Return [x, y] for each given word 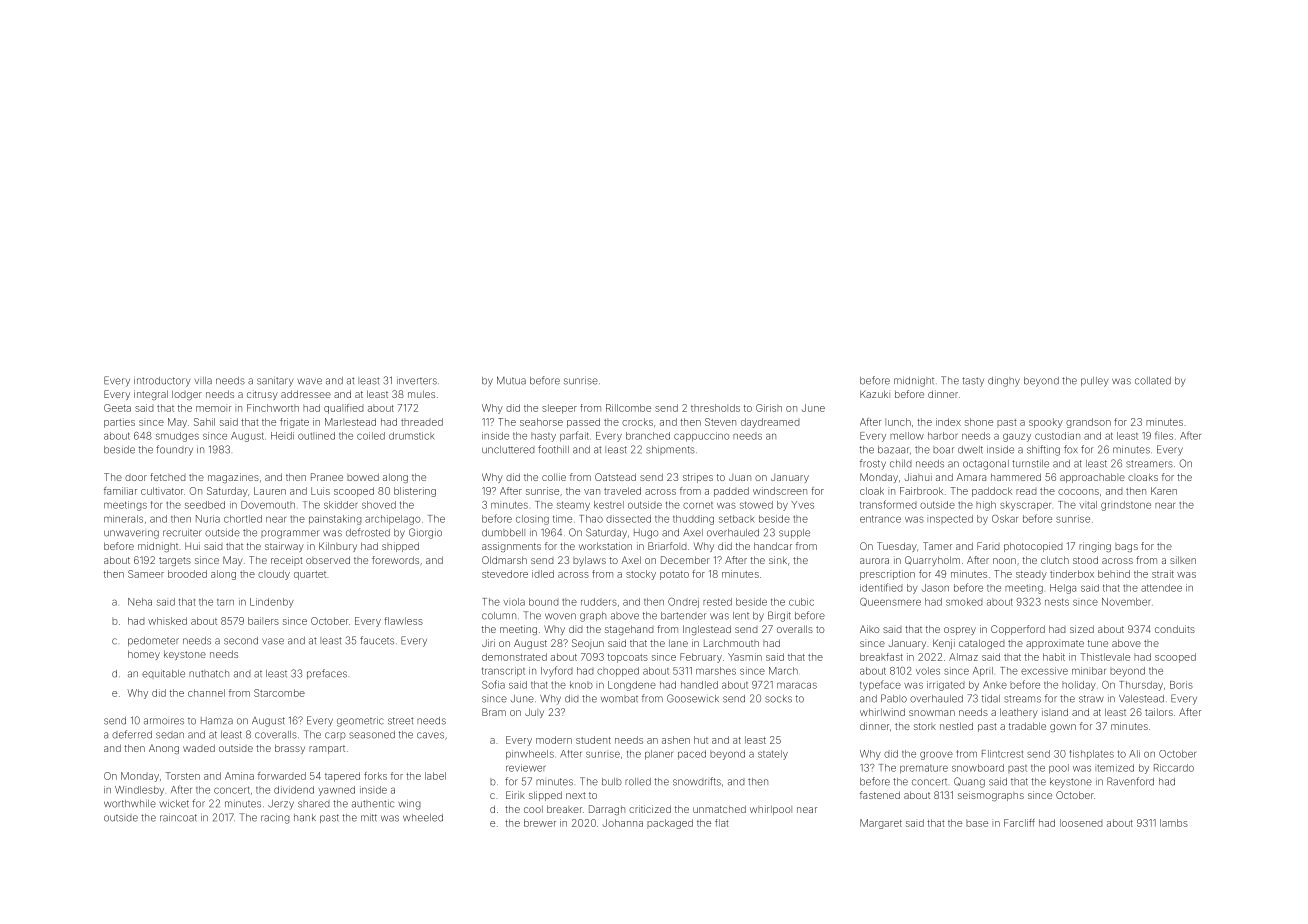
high [986, 506]
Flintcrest [1002, 754]
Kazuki [875, 394]
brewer [540, 823]
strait [1163, 574]
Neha [140, 602]
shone [979, 422]
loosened [1081, 823]
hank [305, 818]
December [685, 560]
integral [151, 395]
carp [335, 736]
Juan [740, 477]
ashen [676, 740]
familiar [120, 491]
